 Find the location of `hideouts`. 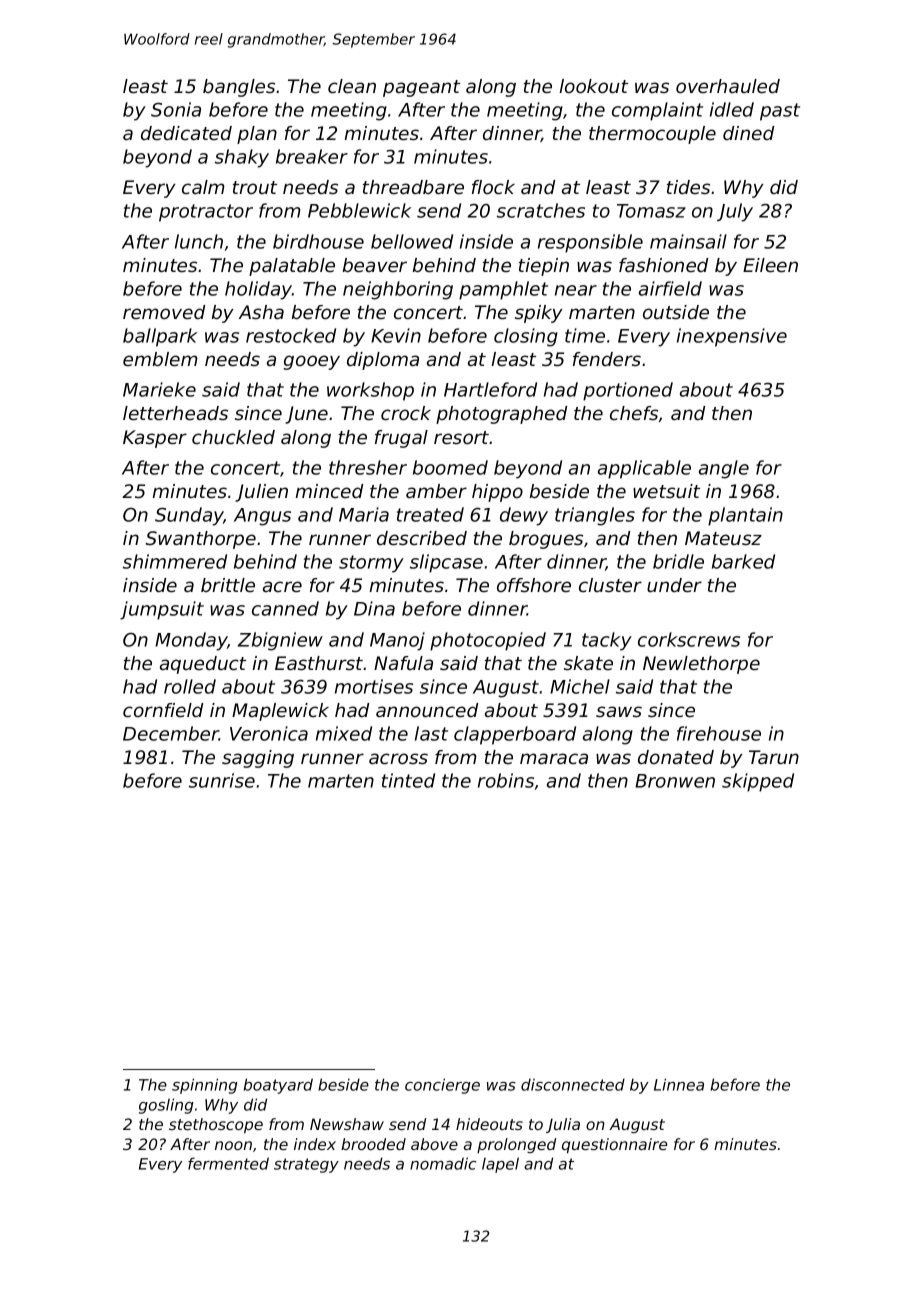

hideouts is located at coordinates (489, 1124).
